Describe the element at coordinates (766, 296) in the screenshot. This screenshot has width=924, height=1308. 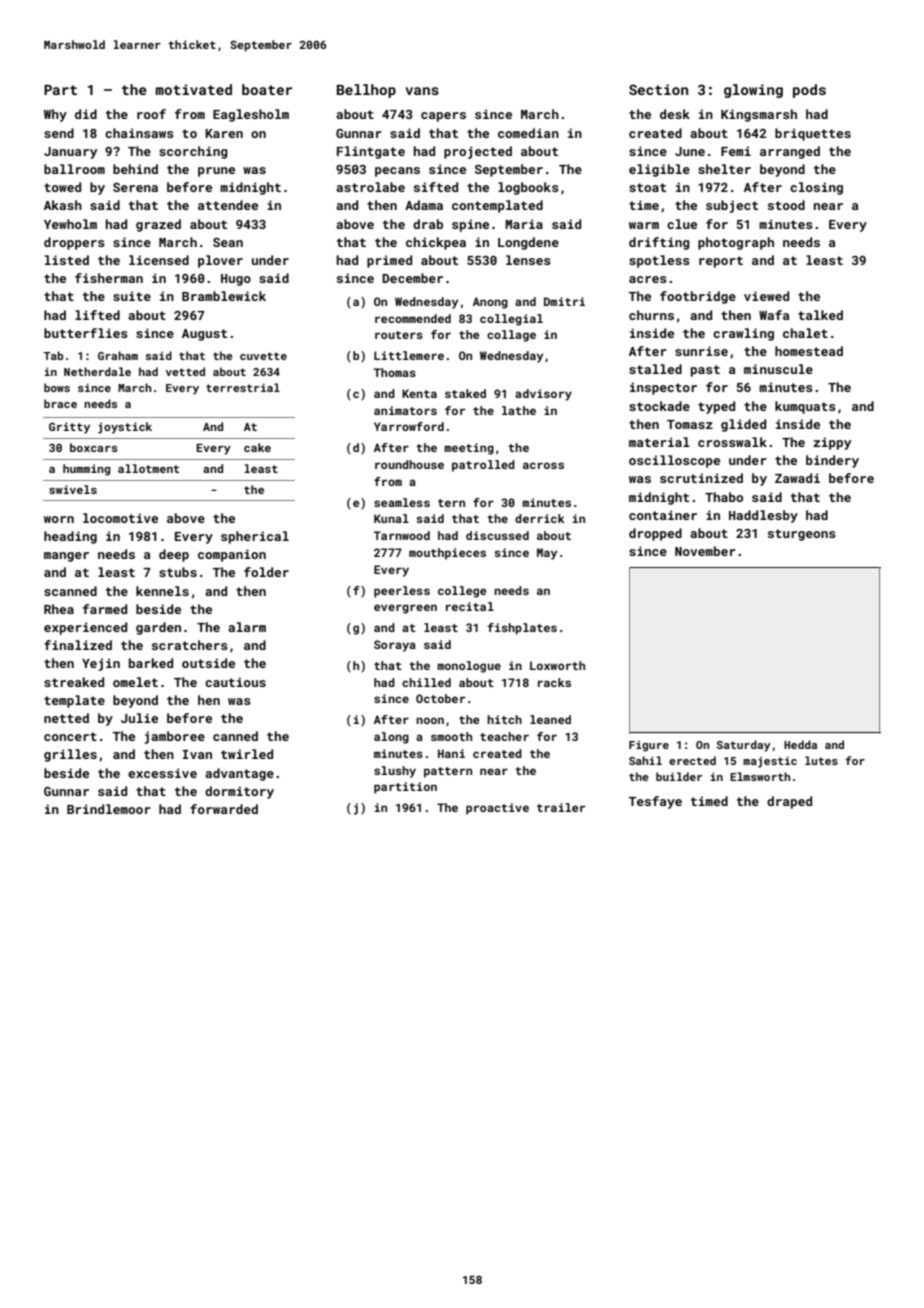
I see `viewed` at that location.
